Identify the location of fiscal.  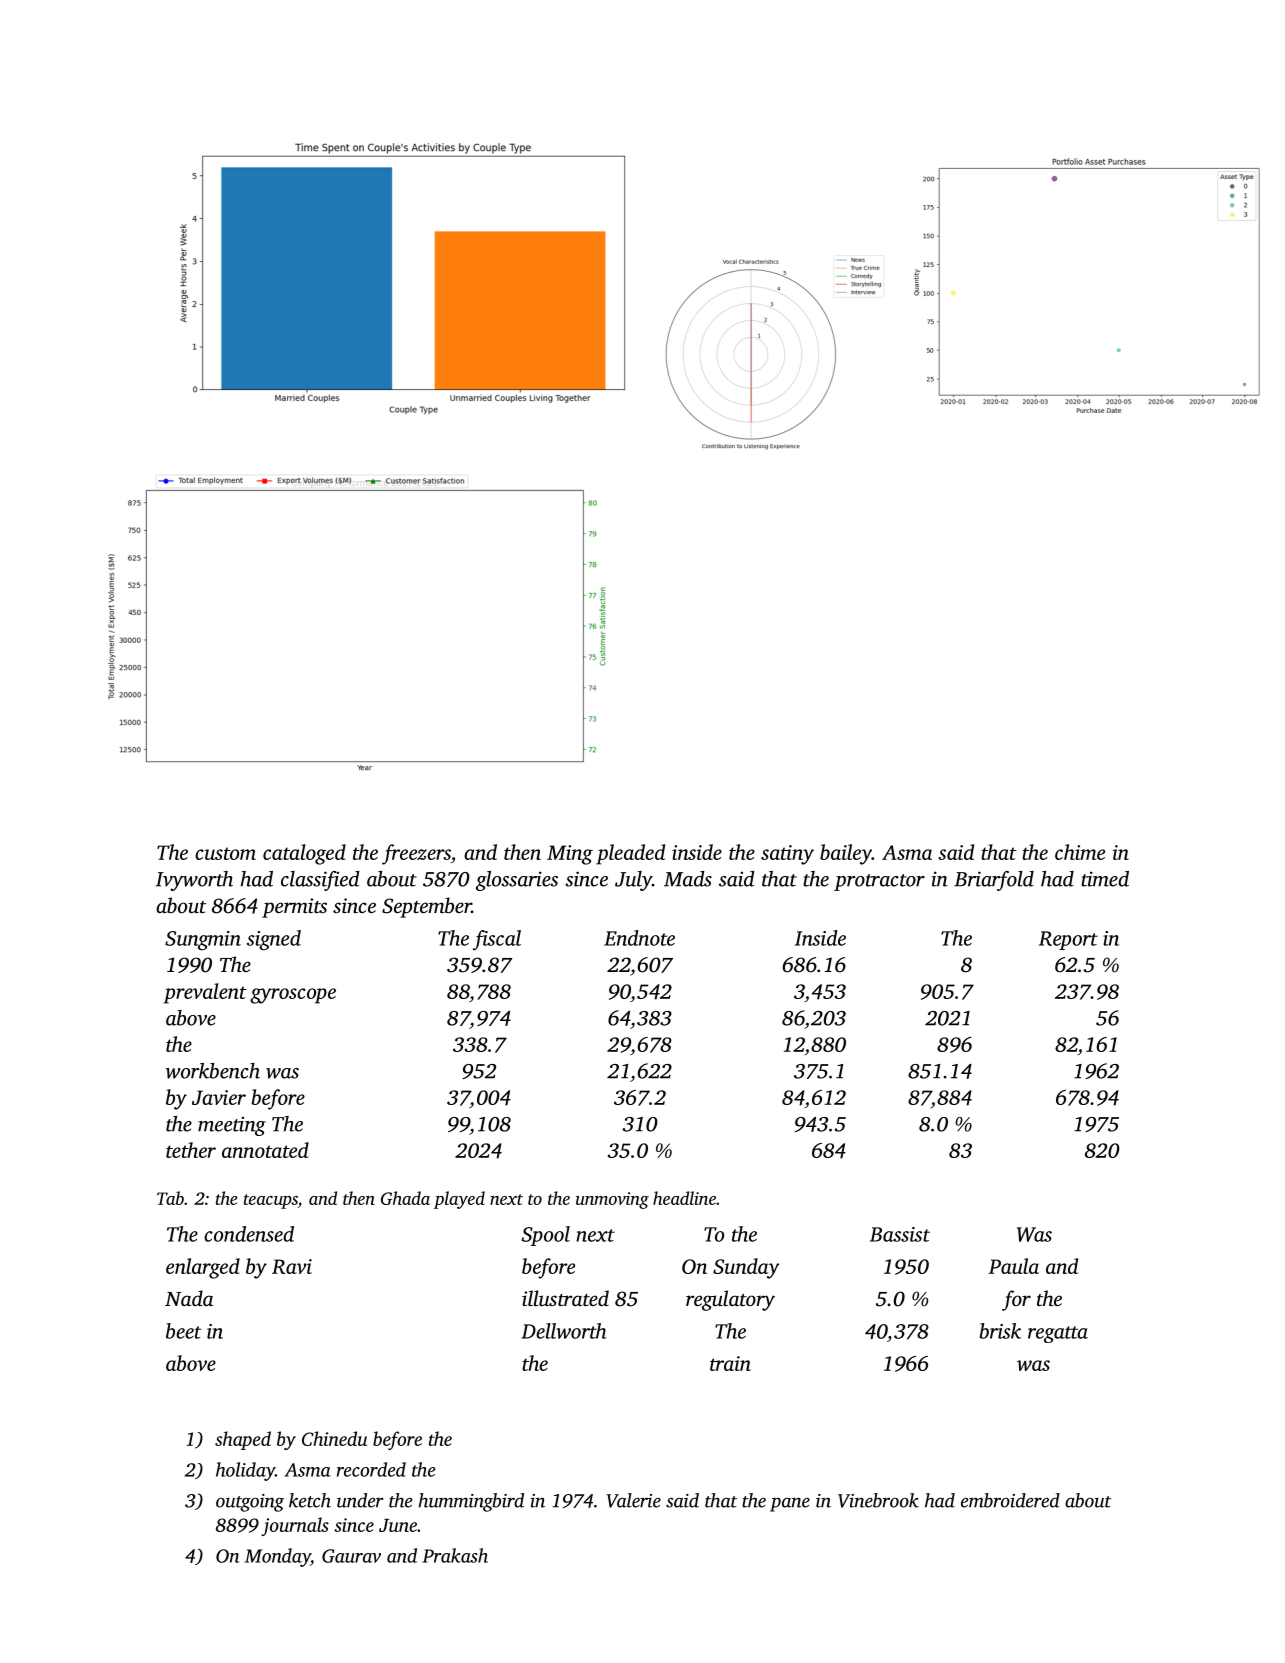
(497, 940).
